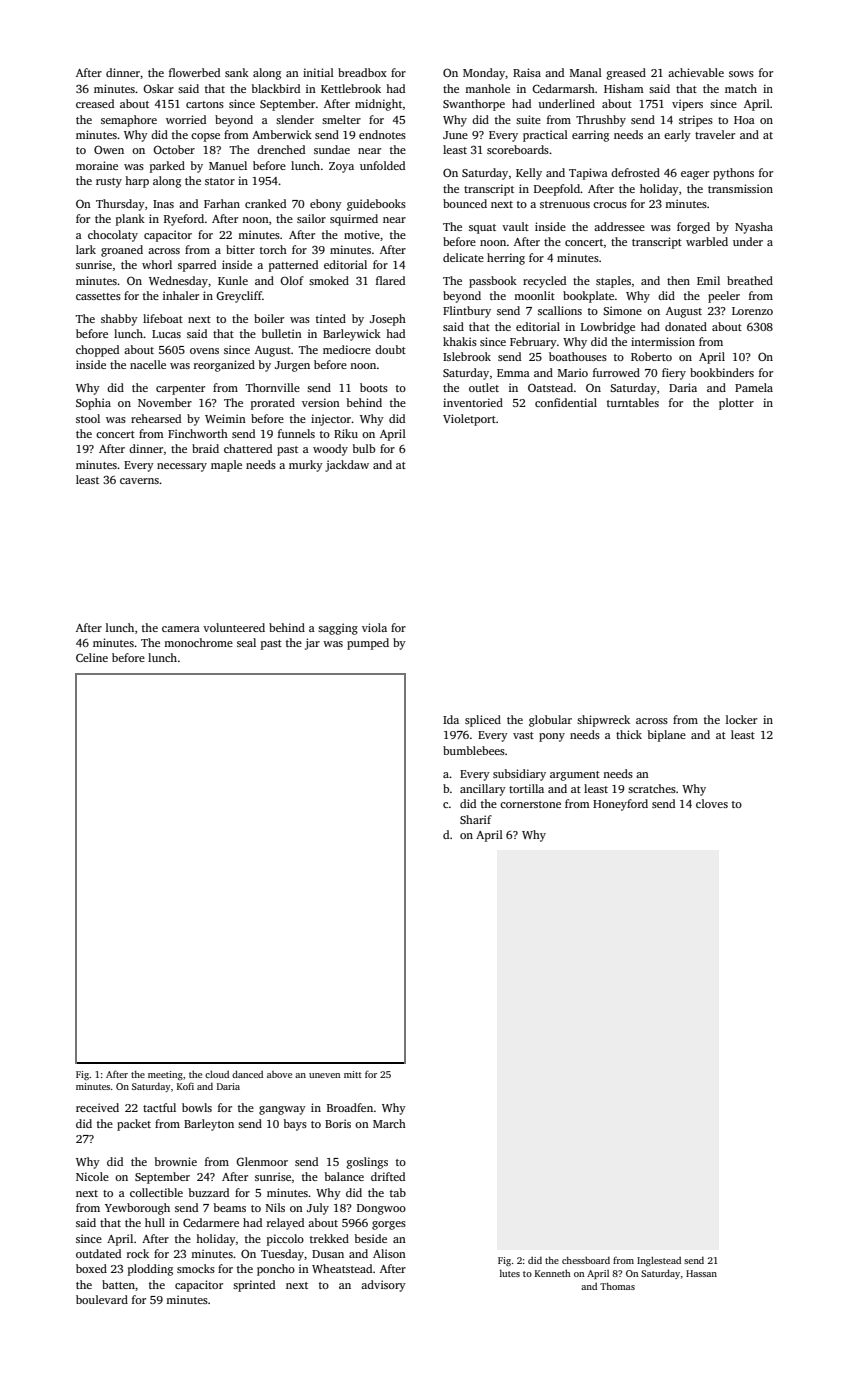 The height and width of the page is (1400, 849). I want to click on Kunle, so click(233, 280).
